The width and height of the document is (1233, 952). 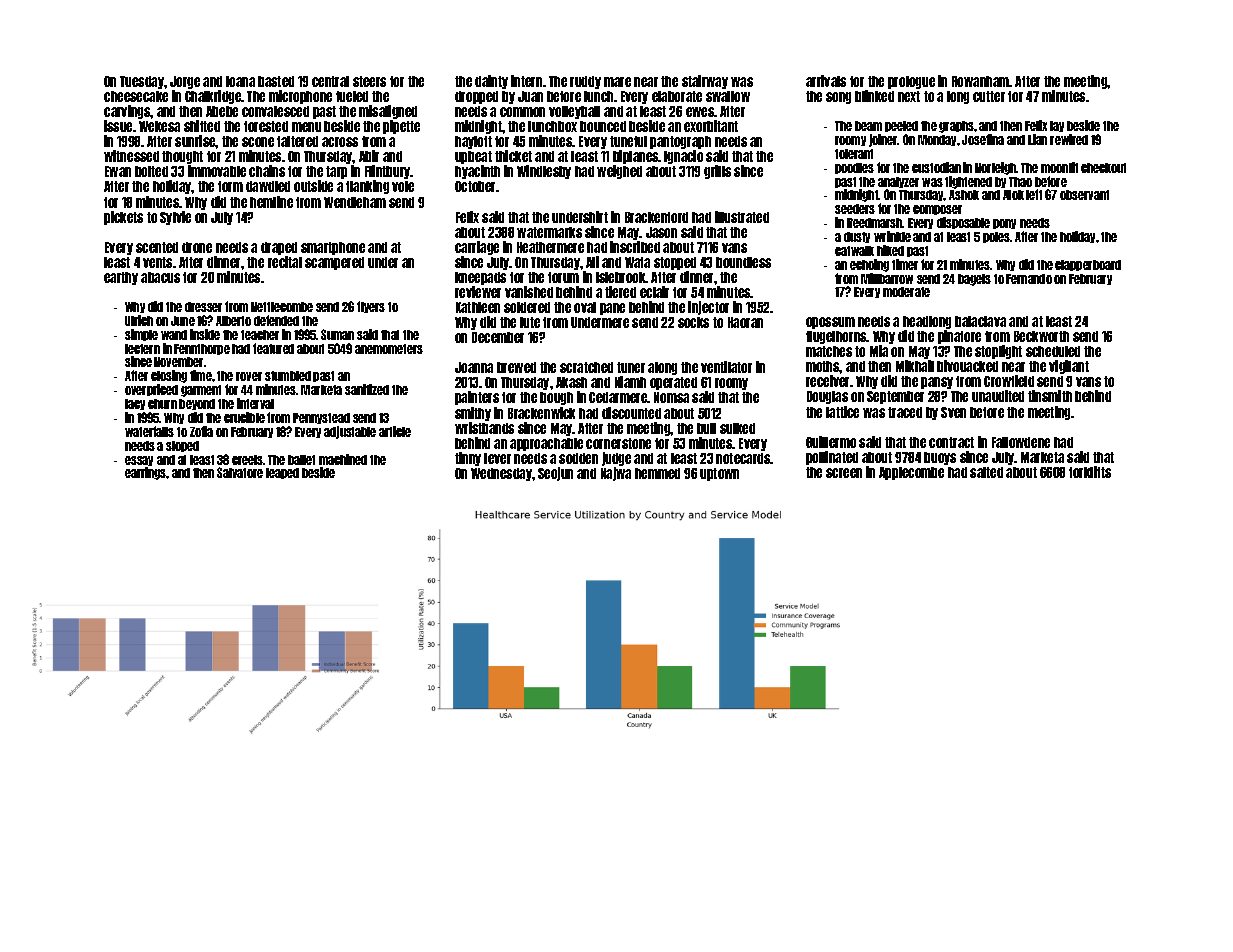 I want to click on Applecombe, so click(x=911, y=473).
